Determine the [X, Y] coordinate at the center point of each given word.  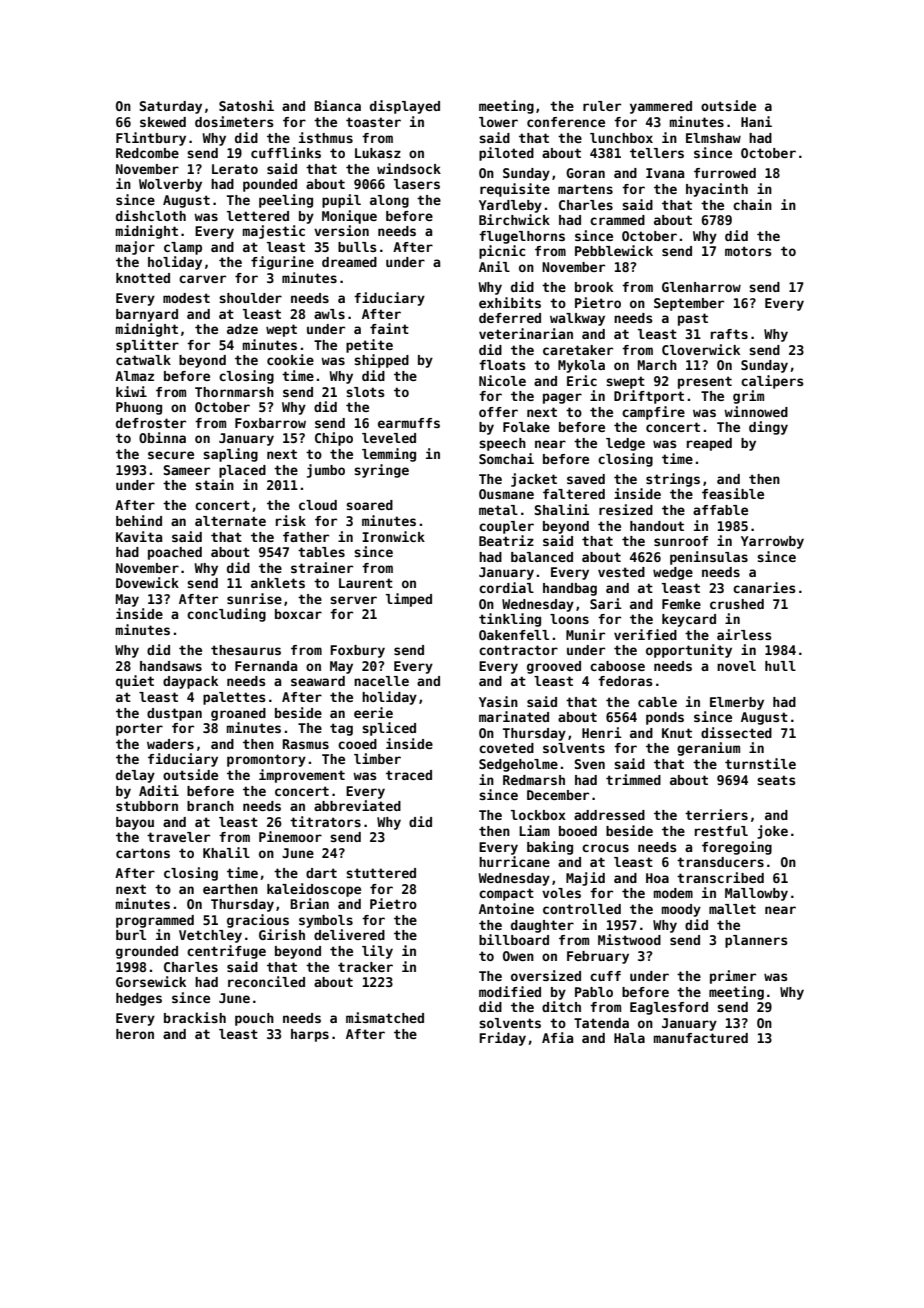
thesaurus [246, 650]
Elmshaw [713, 138]
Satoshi [246, 105]
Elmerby [737, 703]
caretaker [578, 350]
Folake [526, 427]
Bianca [337, 105]
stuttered [381, 873]
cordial [506, 587]
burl [131, 935]
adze [242, 329]
